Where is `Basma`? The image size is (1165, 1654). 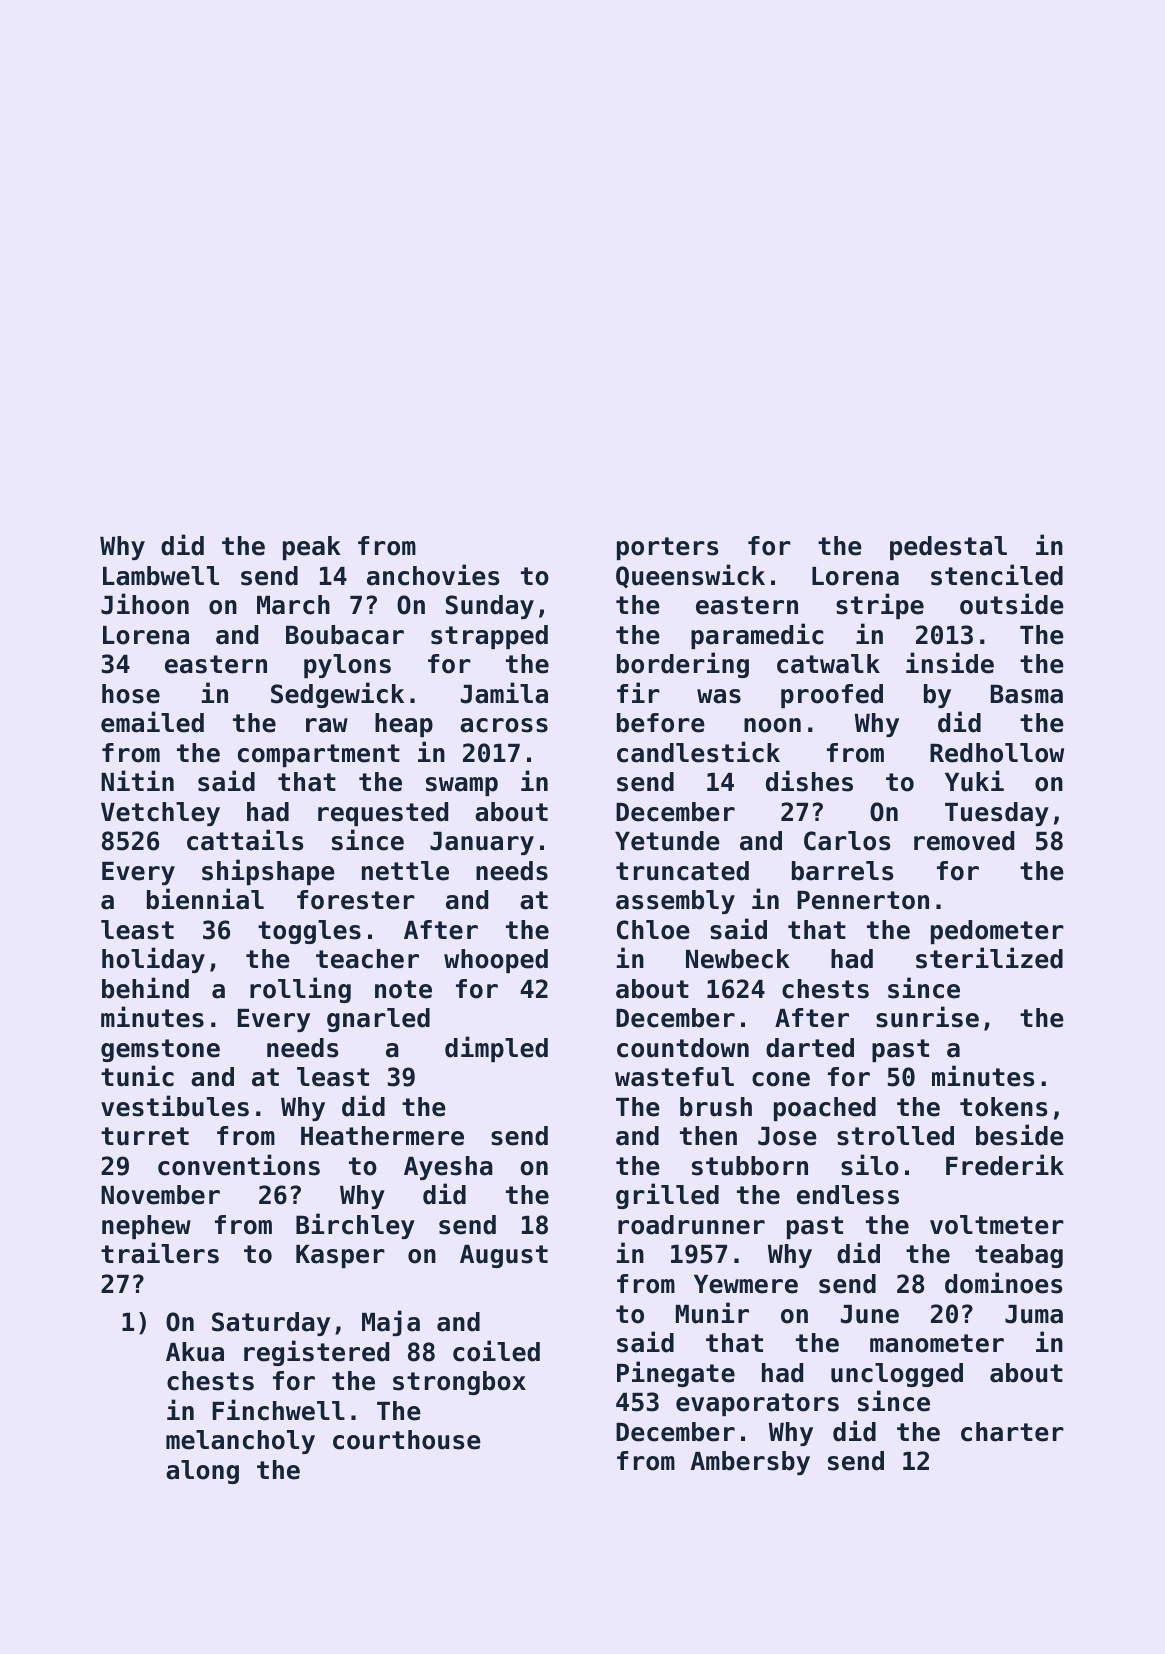 Basma is located at coordinates (1027, 694).
